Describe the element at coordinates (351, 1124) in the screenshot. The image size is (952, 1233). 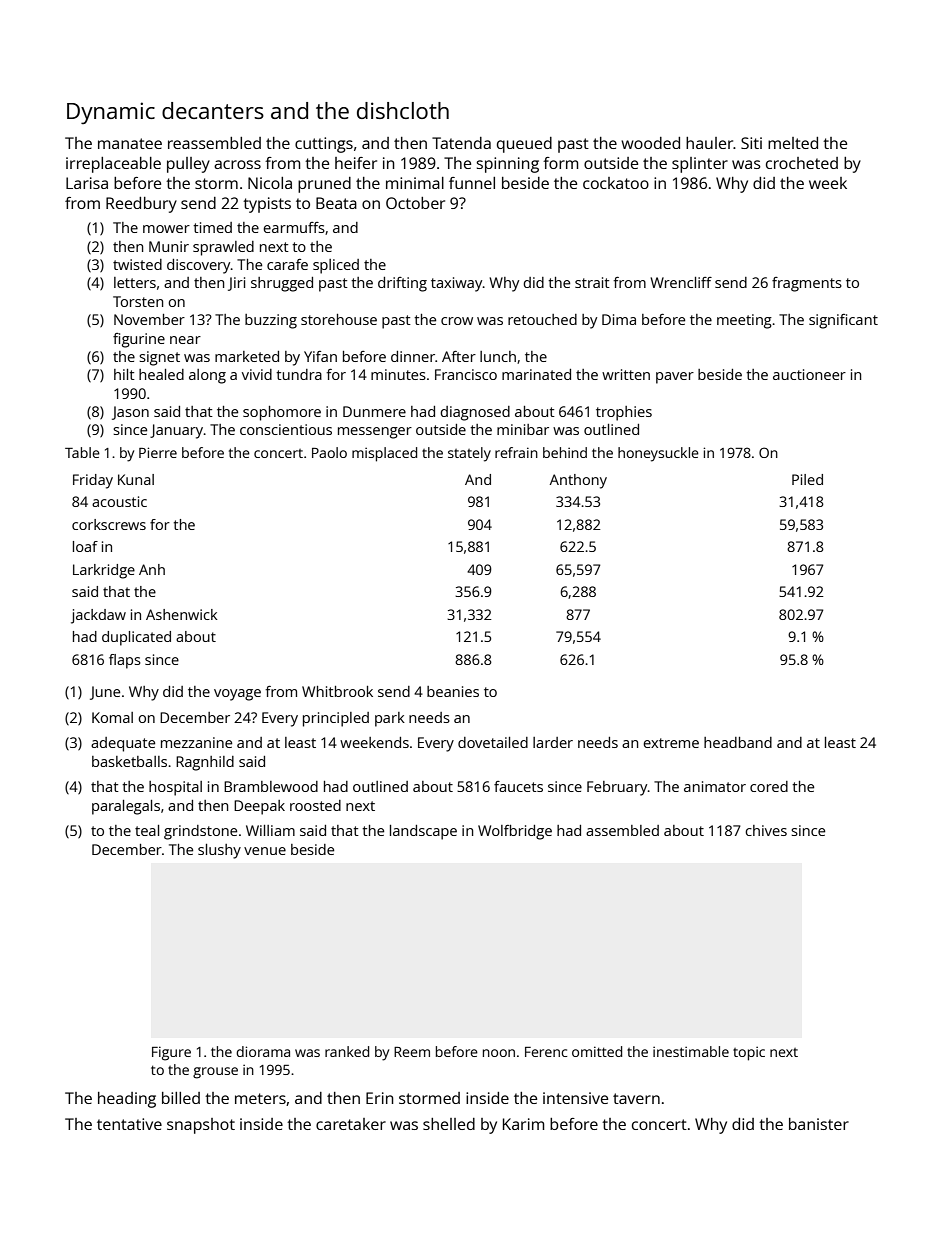
I see `caretaker` at that location.
